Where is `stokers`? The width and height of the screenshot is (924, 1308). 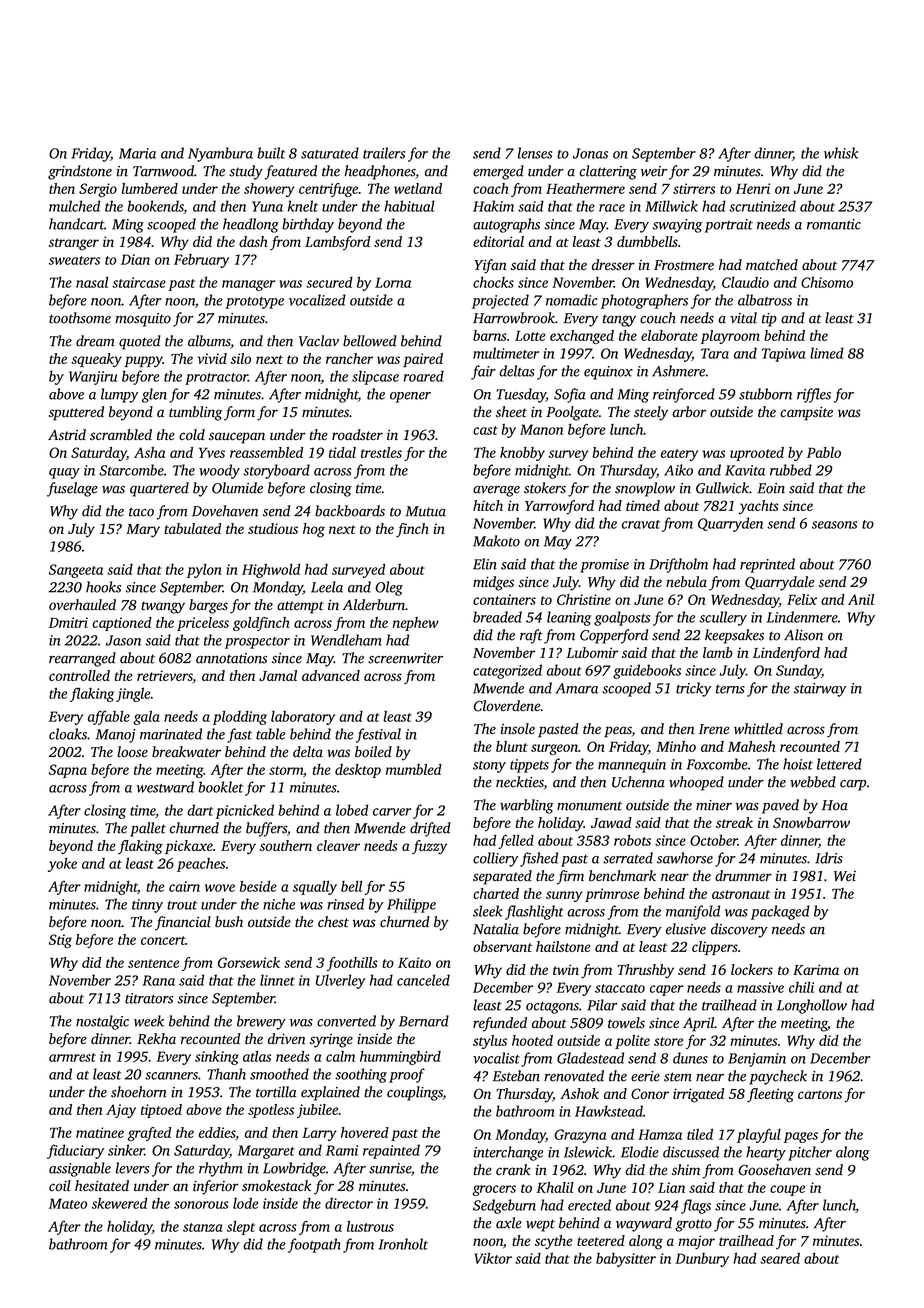
stokers is located at coordinates (545, 488).
